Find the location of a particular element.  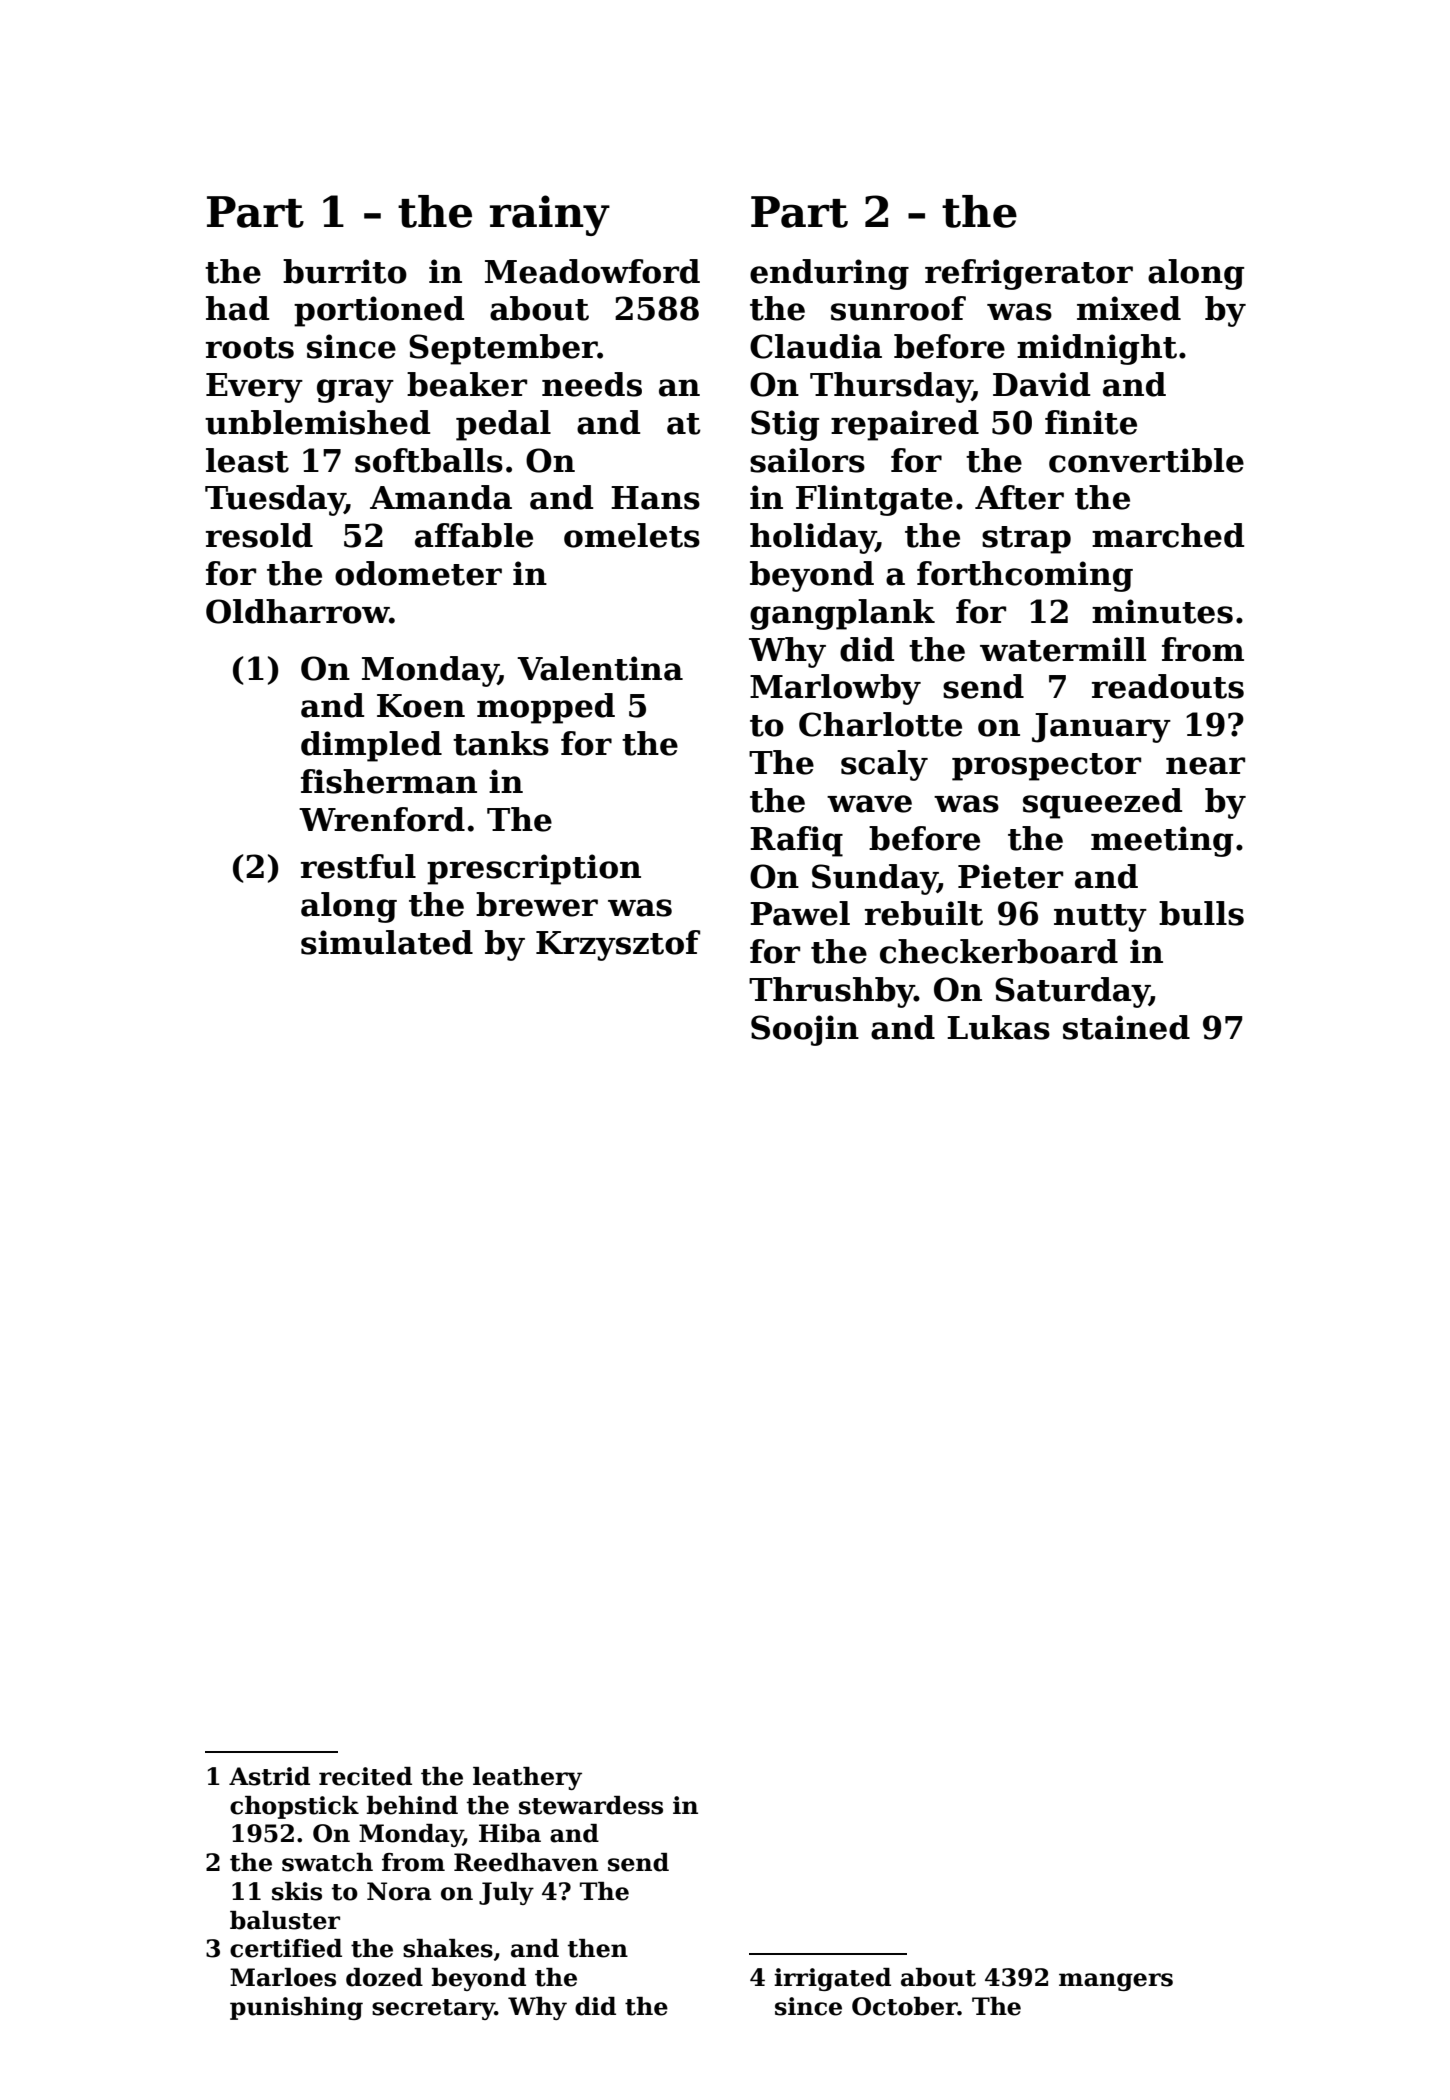

stewardess is located at coordinates (591, 1805).
